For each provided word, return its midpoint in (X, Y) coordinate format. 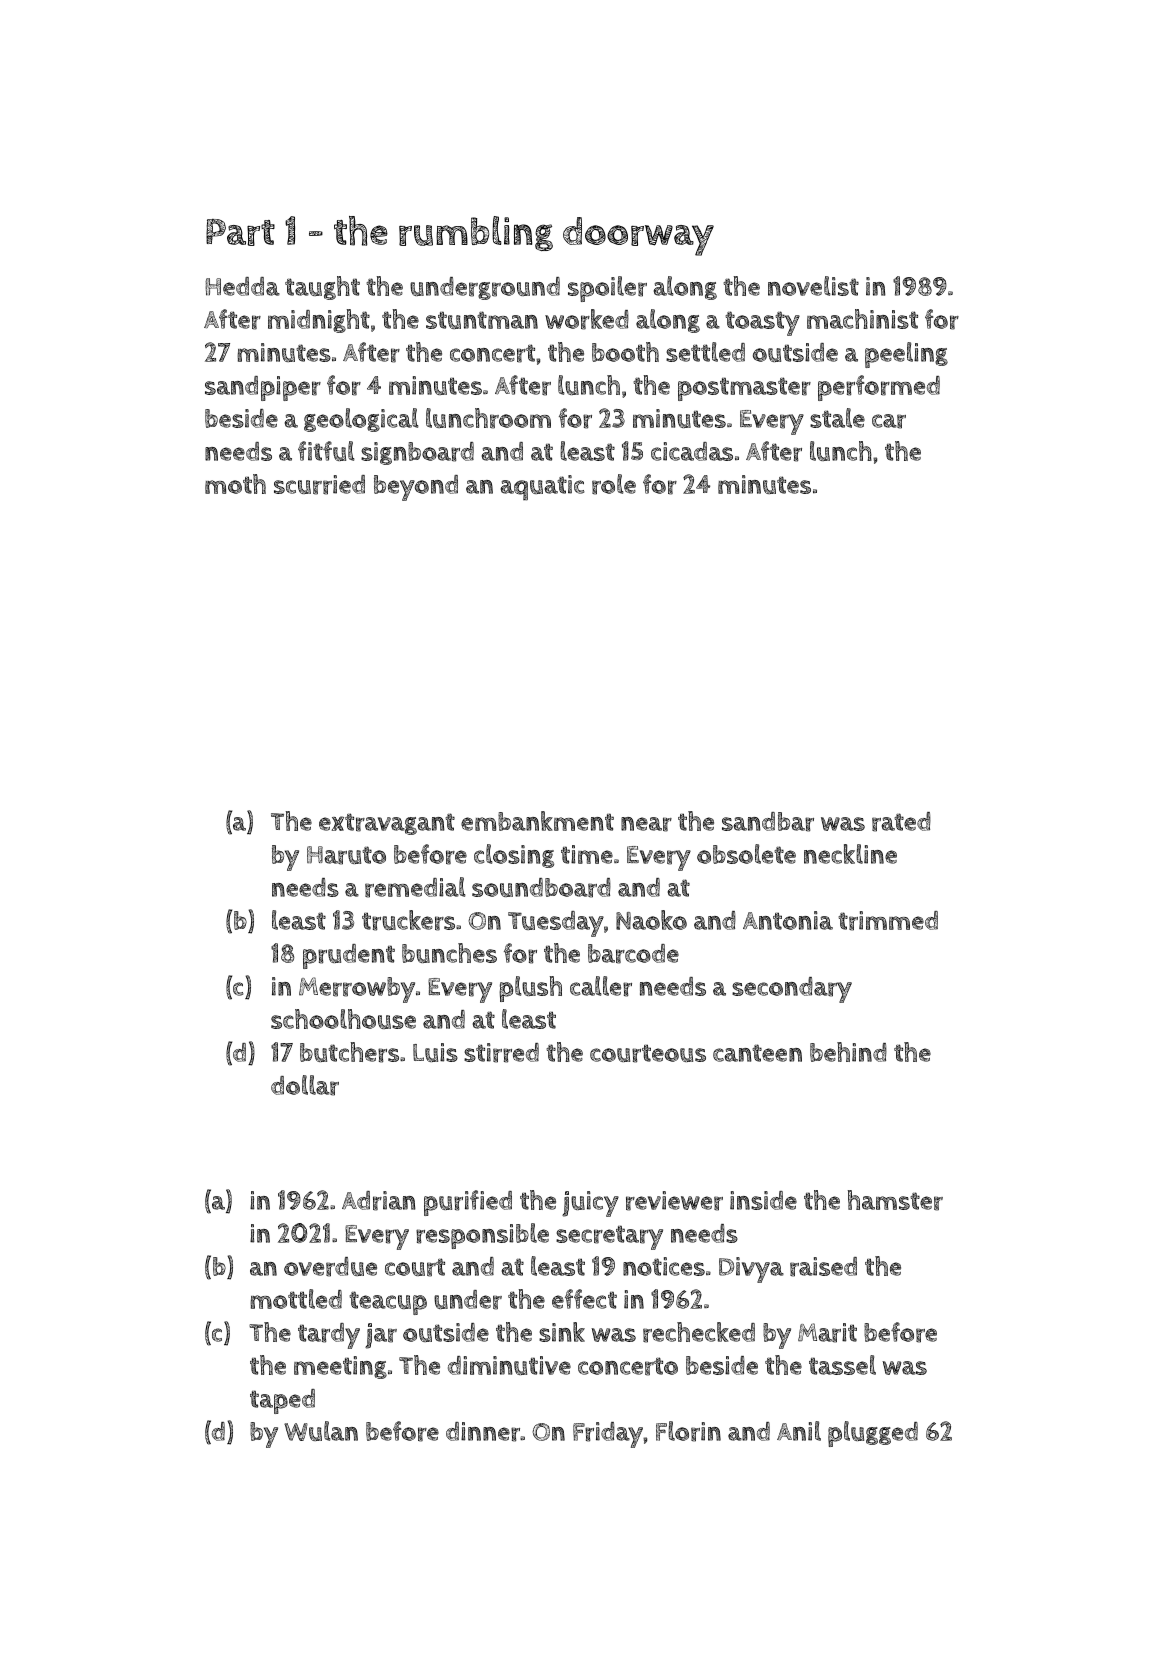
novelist (813, 286)
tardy (329, 1336)
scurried (319, 485)
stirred (501, 1053)
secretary (609, 1237)
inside (763, 1200)
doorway (638, 236)
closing (514, 856)
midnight (319, 321)
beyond (416, 488)
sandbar (768, 822)
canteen (757, 1053)
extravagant (387, 824)
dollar (305, 1085)
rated (901, 822)
